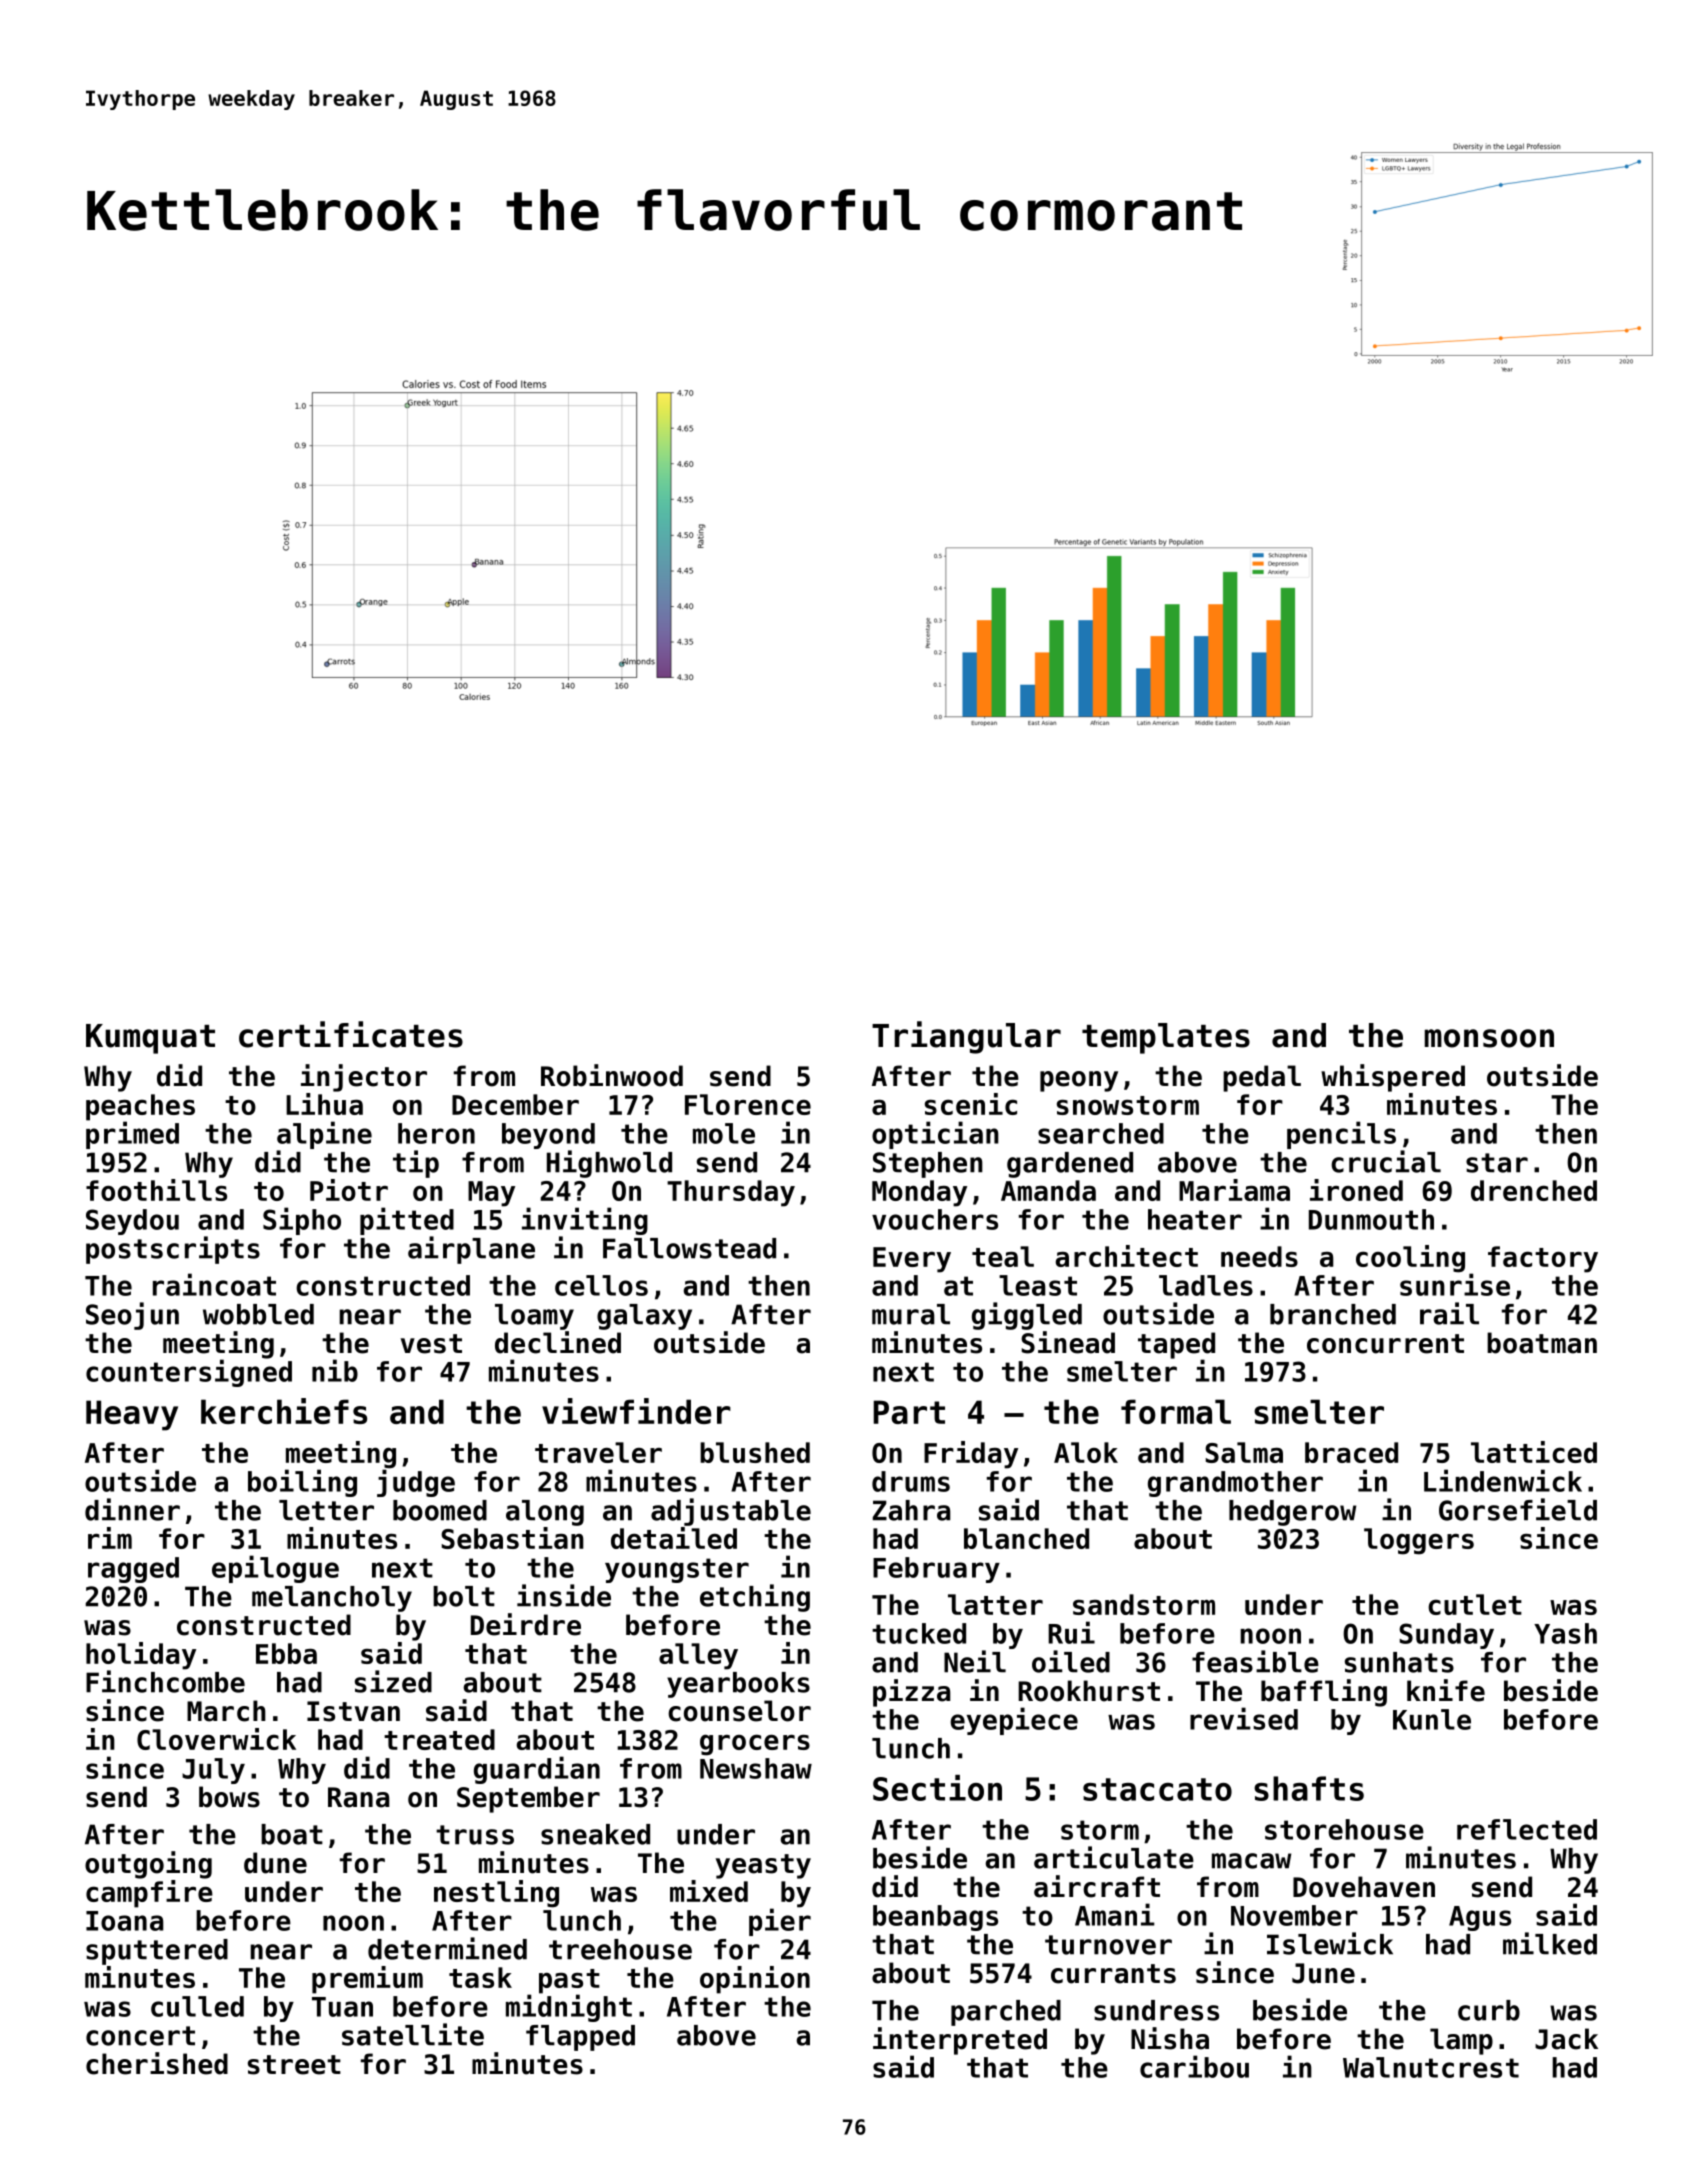  Describe the element at coordinates (294, 2065) in the screenshot. I see `street` at that location.
